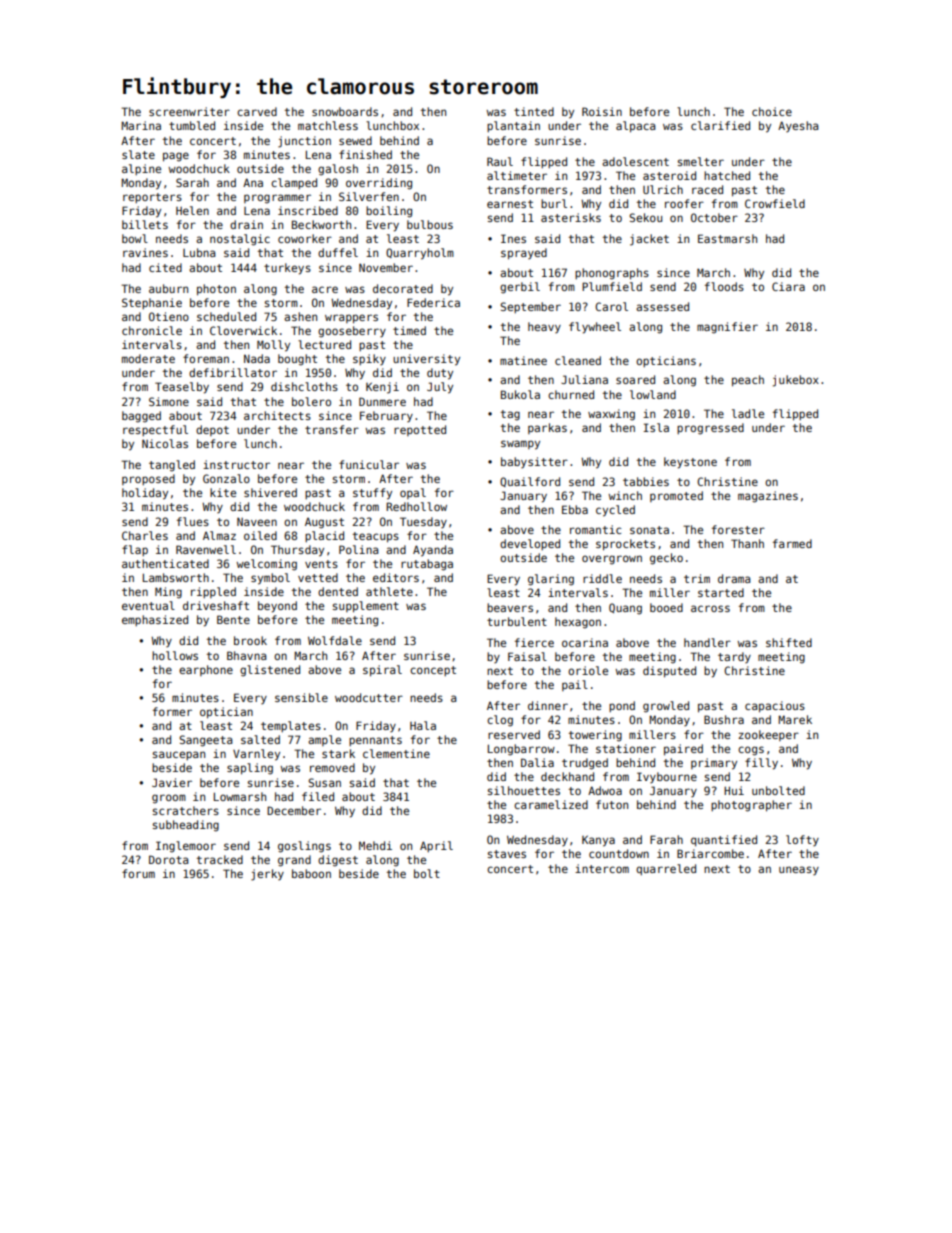  Describe the element at coordinates (612, 286) in the screenshot. I see `Plumfield` at that location.
